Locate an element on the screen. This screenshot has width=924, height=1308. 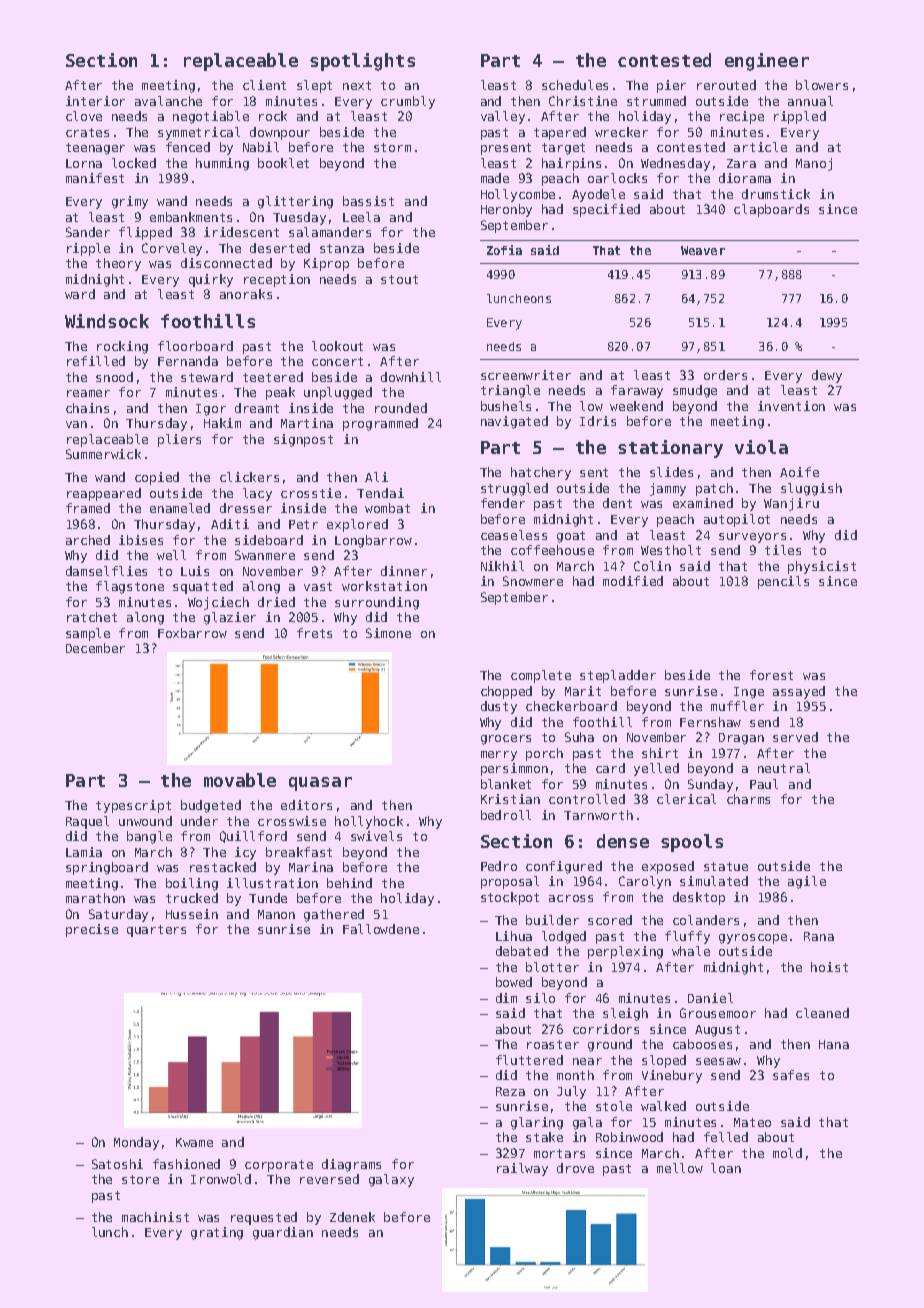
avalanche is located at coordinates (168, 101).
